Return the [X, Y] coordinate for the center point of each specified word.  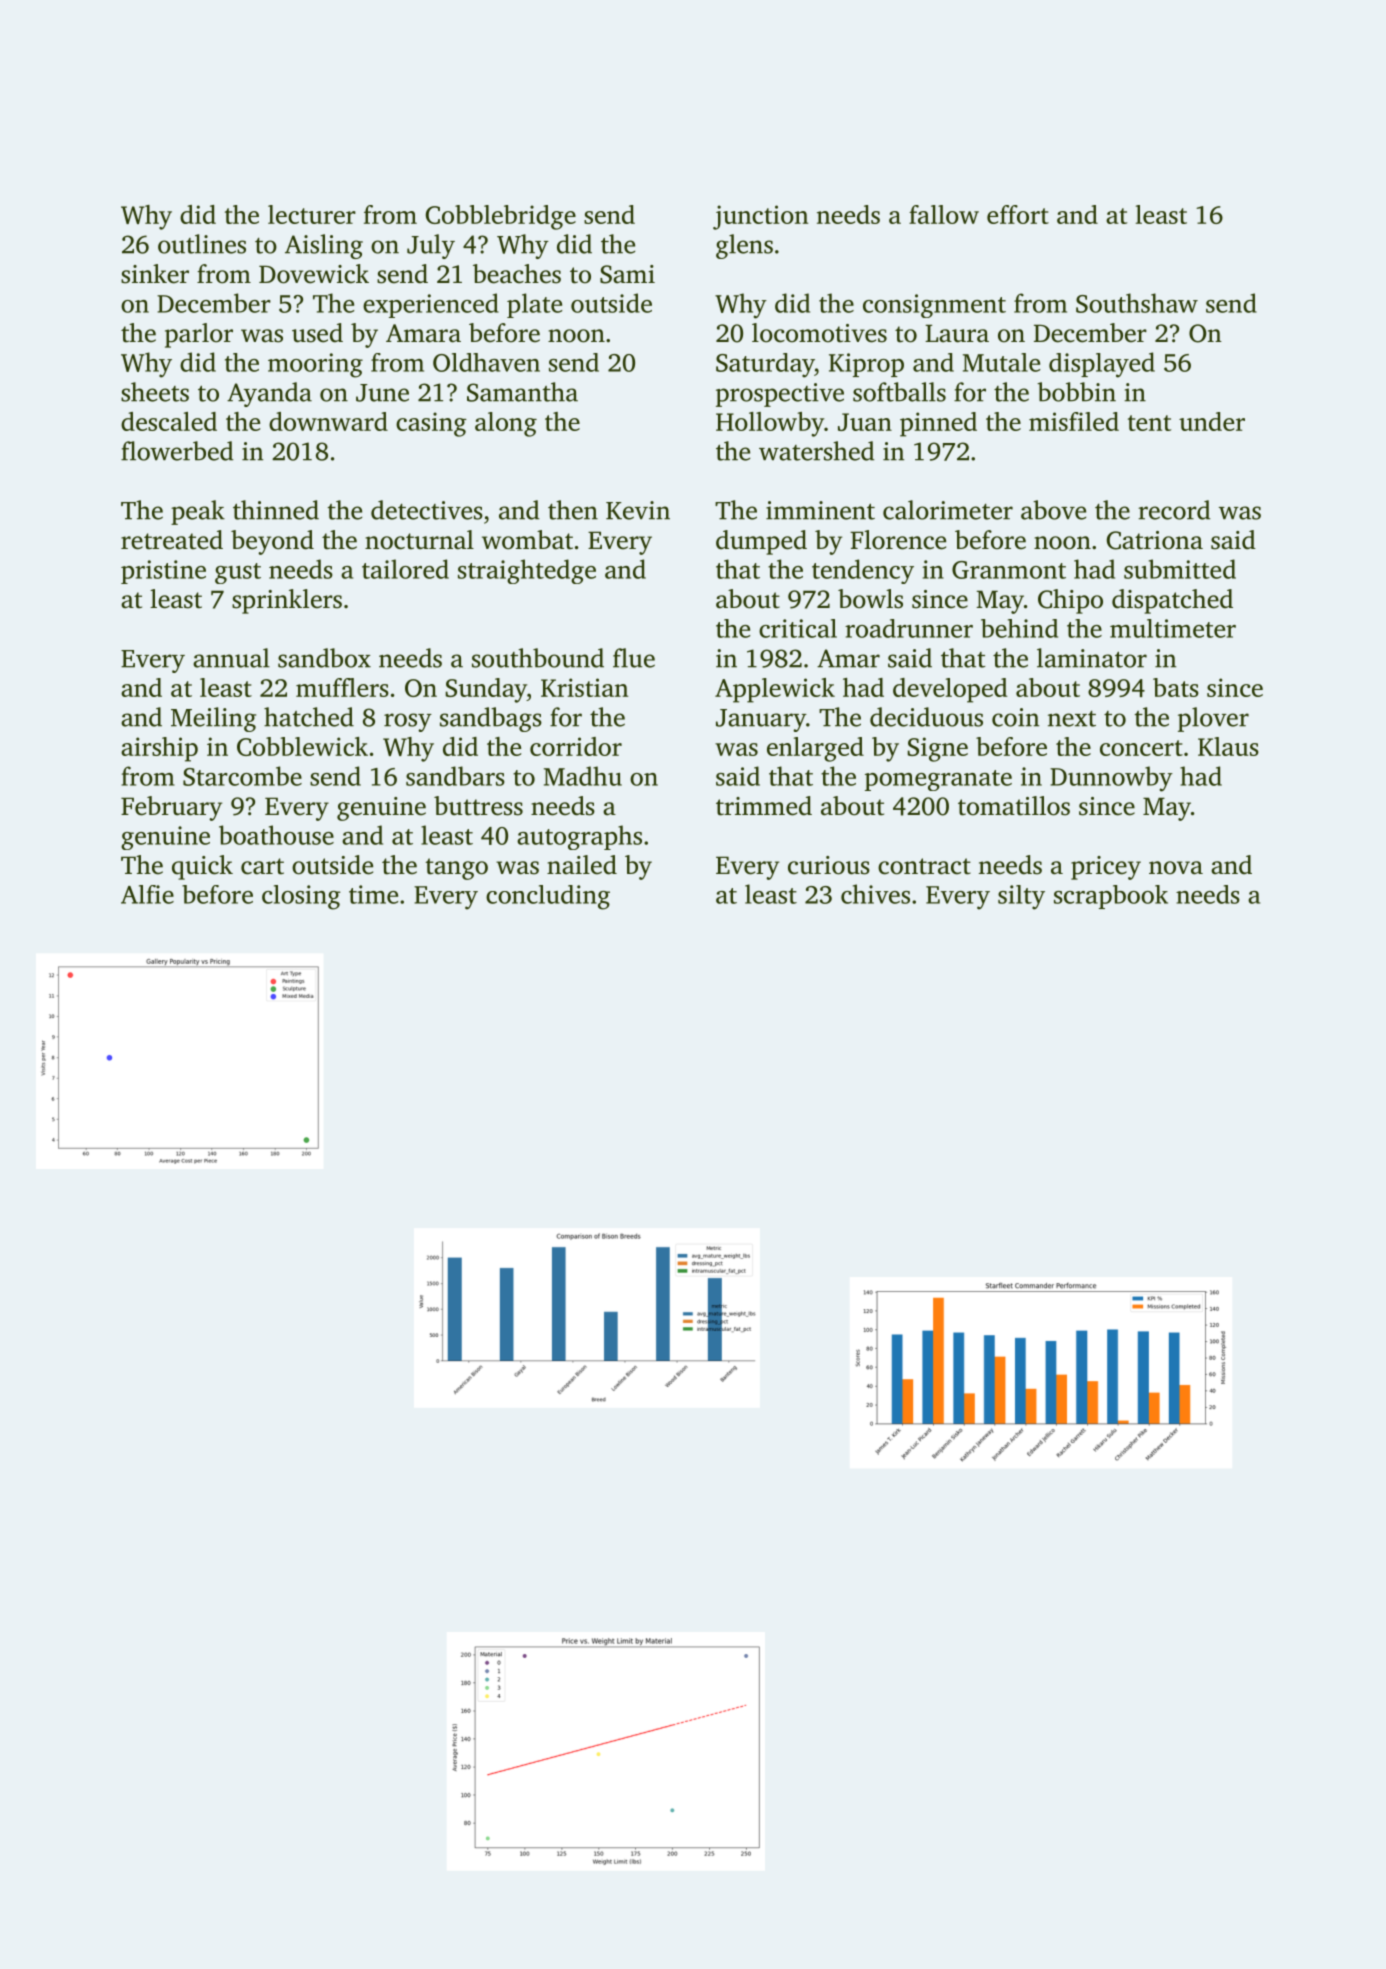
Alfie [147, 894]
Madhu [583, 776]
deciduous [926, 717]
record [1174, 510]
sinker [155, 274]
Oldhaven [486, 362]
